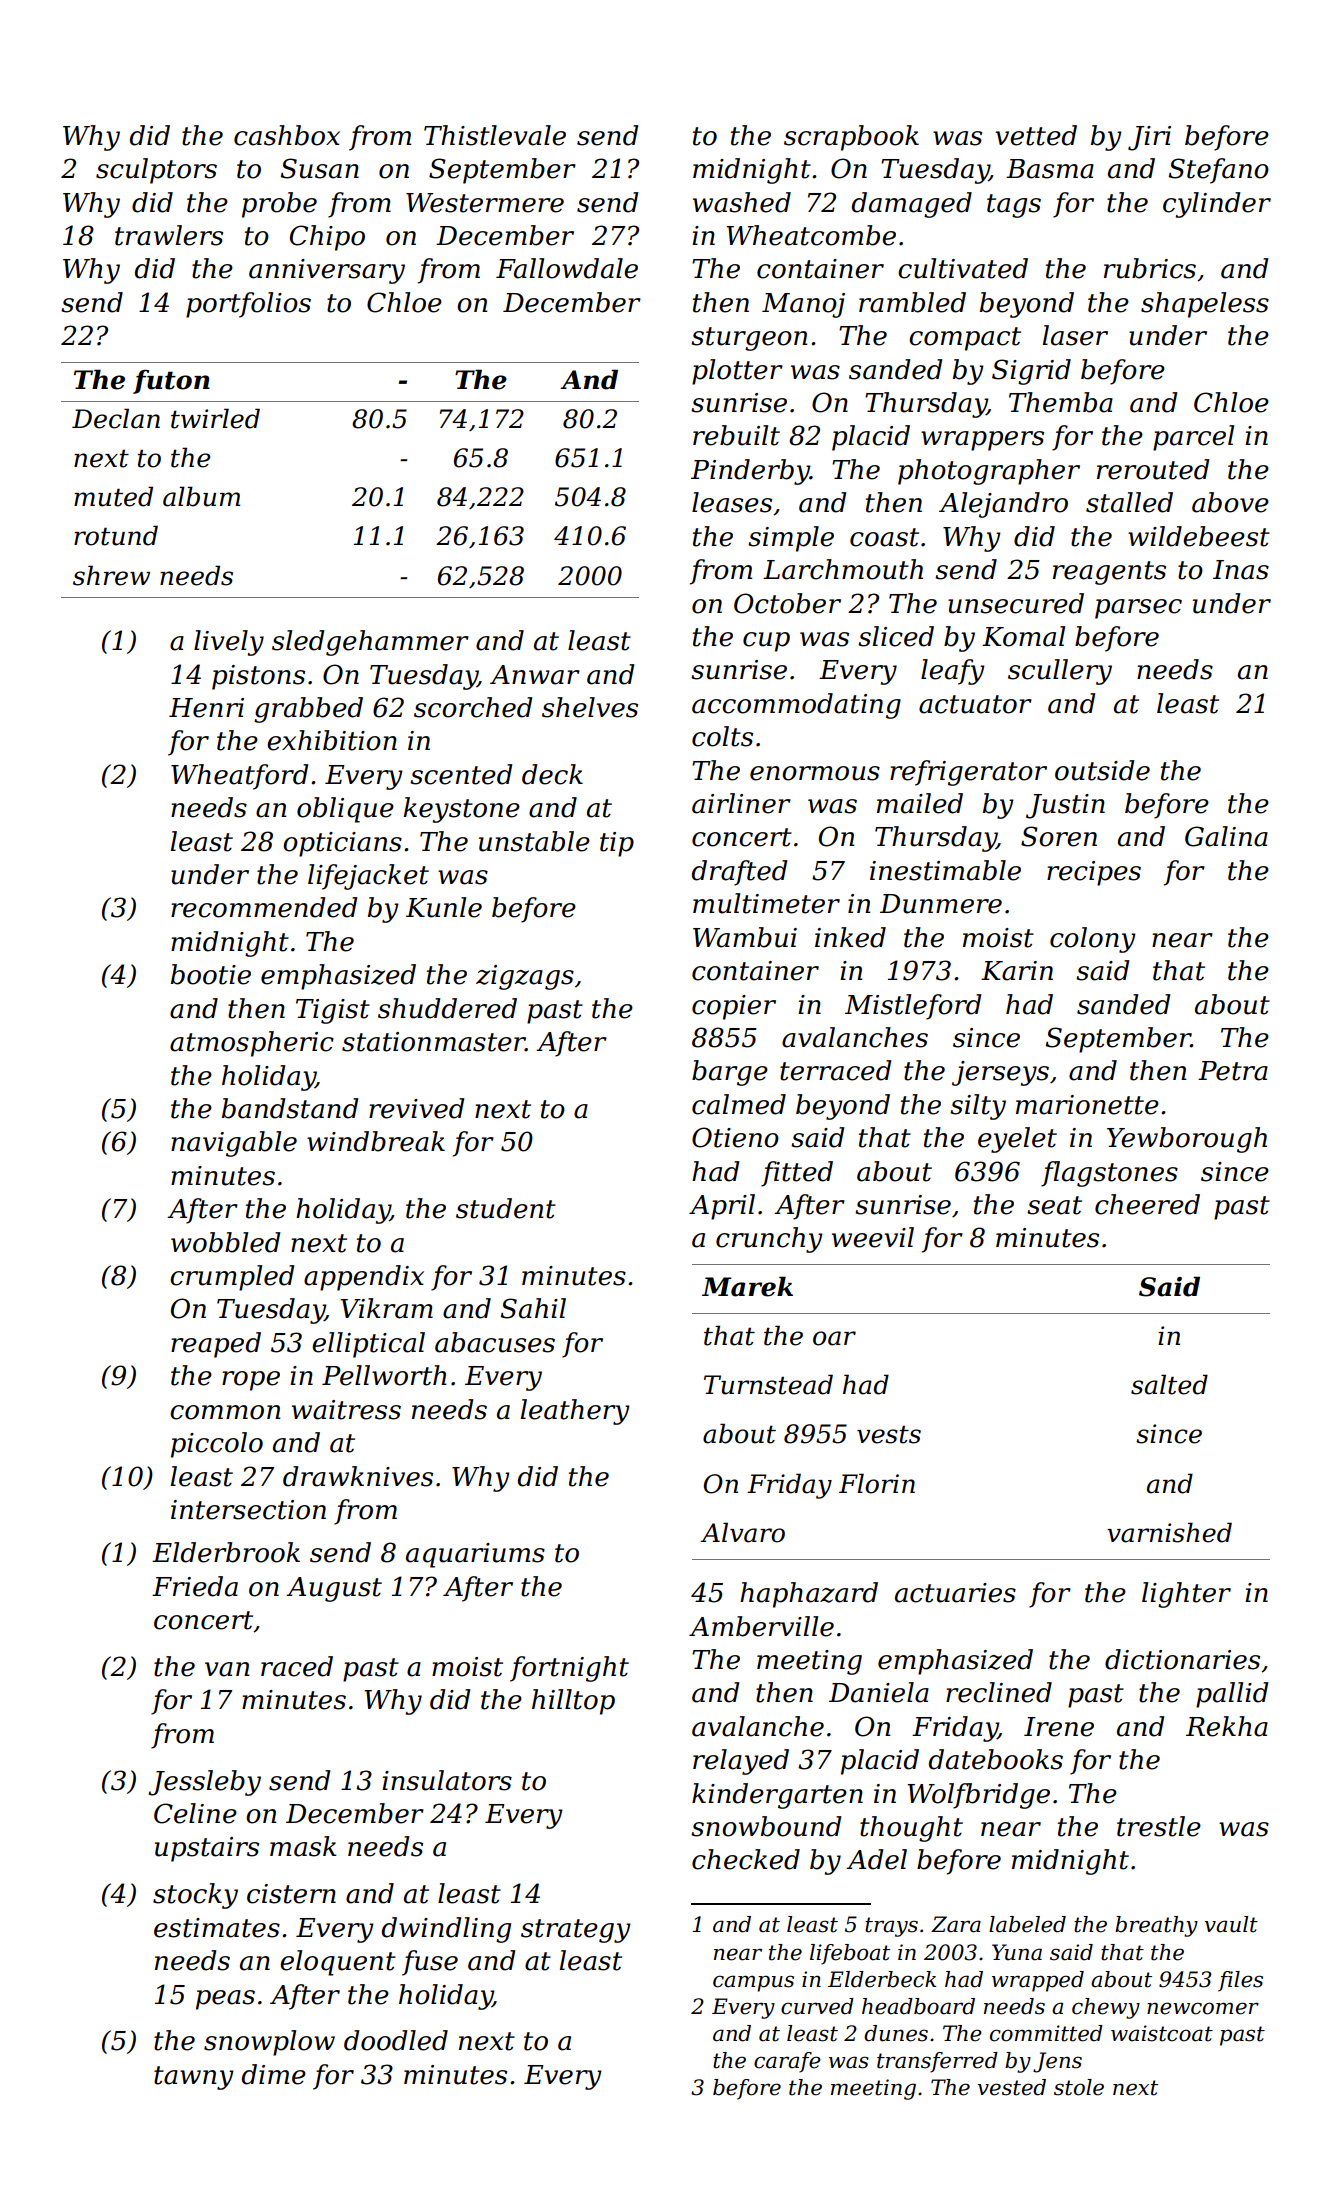 Image resolution: width=1331 pixels, height=2193 pixels. What do you see at coordinates (287, 135) in the screenshot?
I see `cashbox` at bounding box center [287, 135].
